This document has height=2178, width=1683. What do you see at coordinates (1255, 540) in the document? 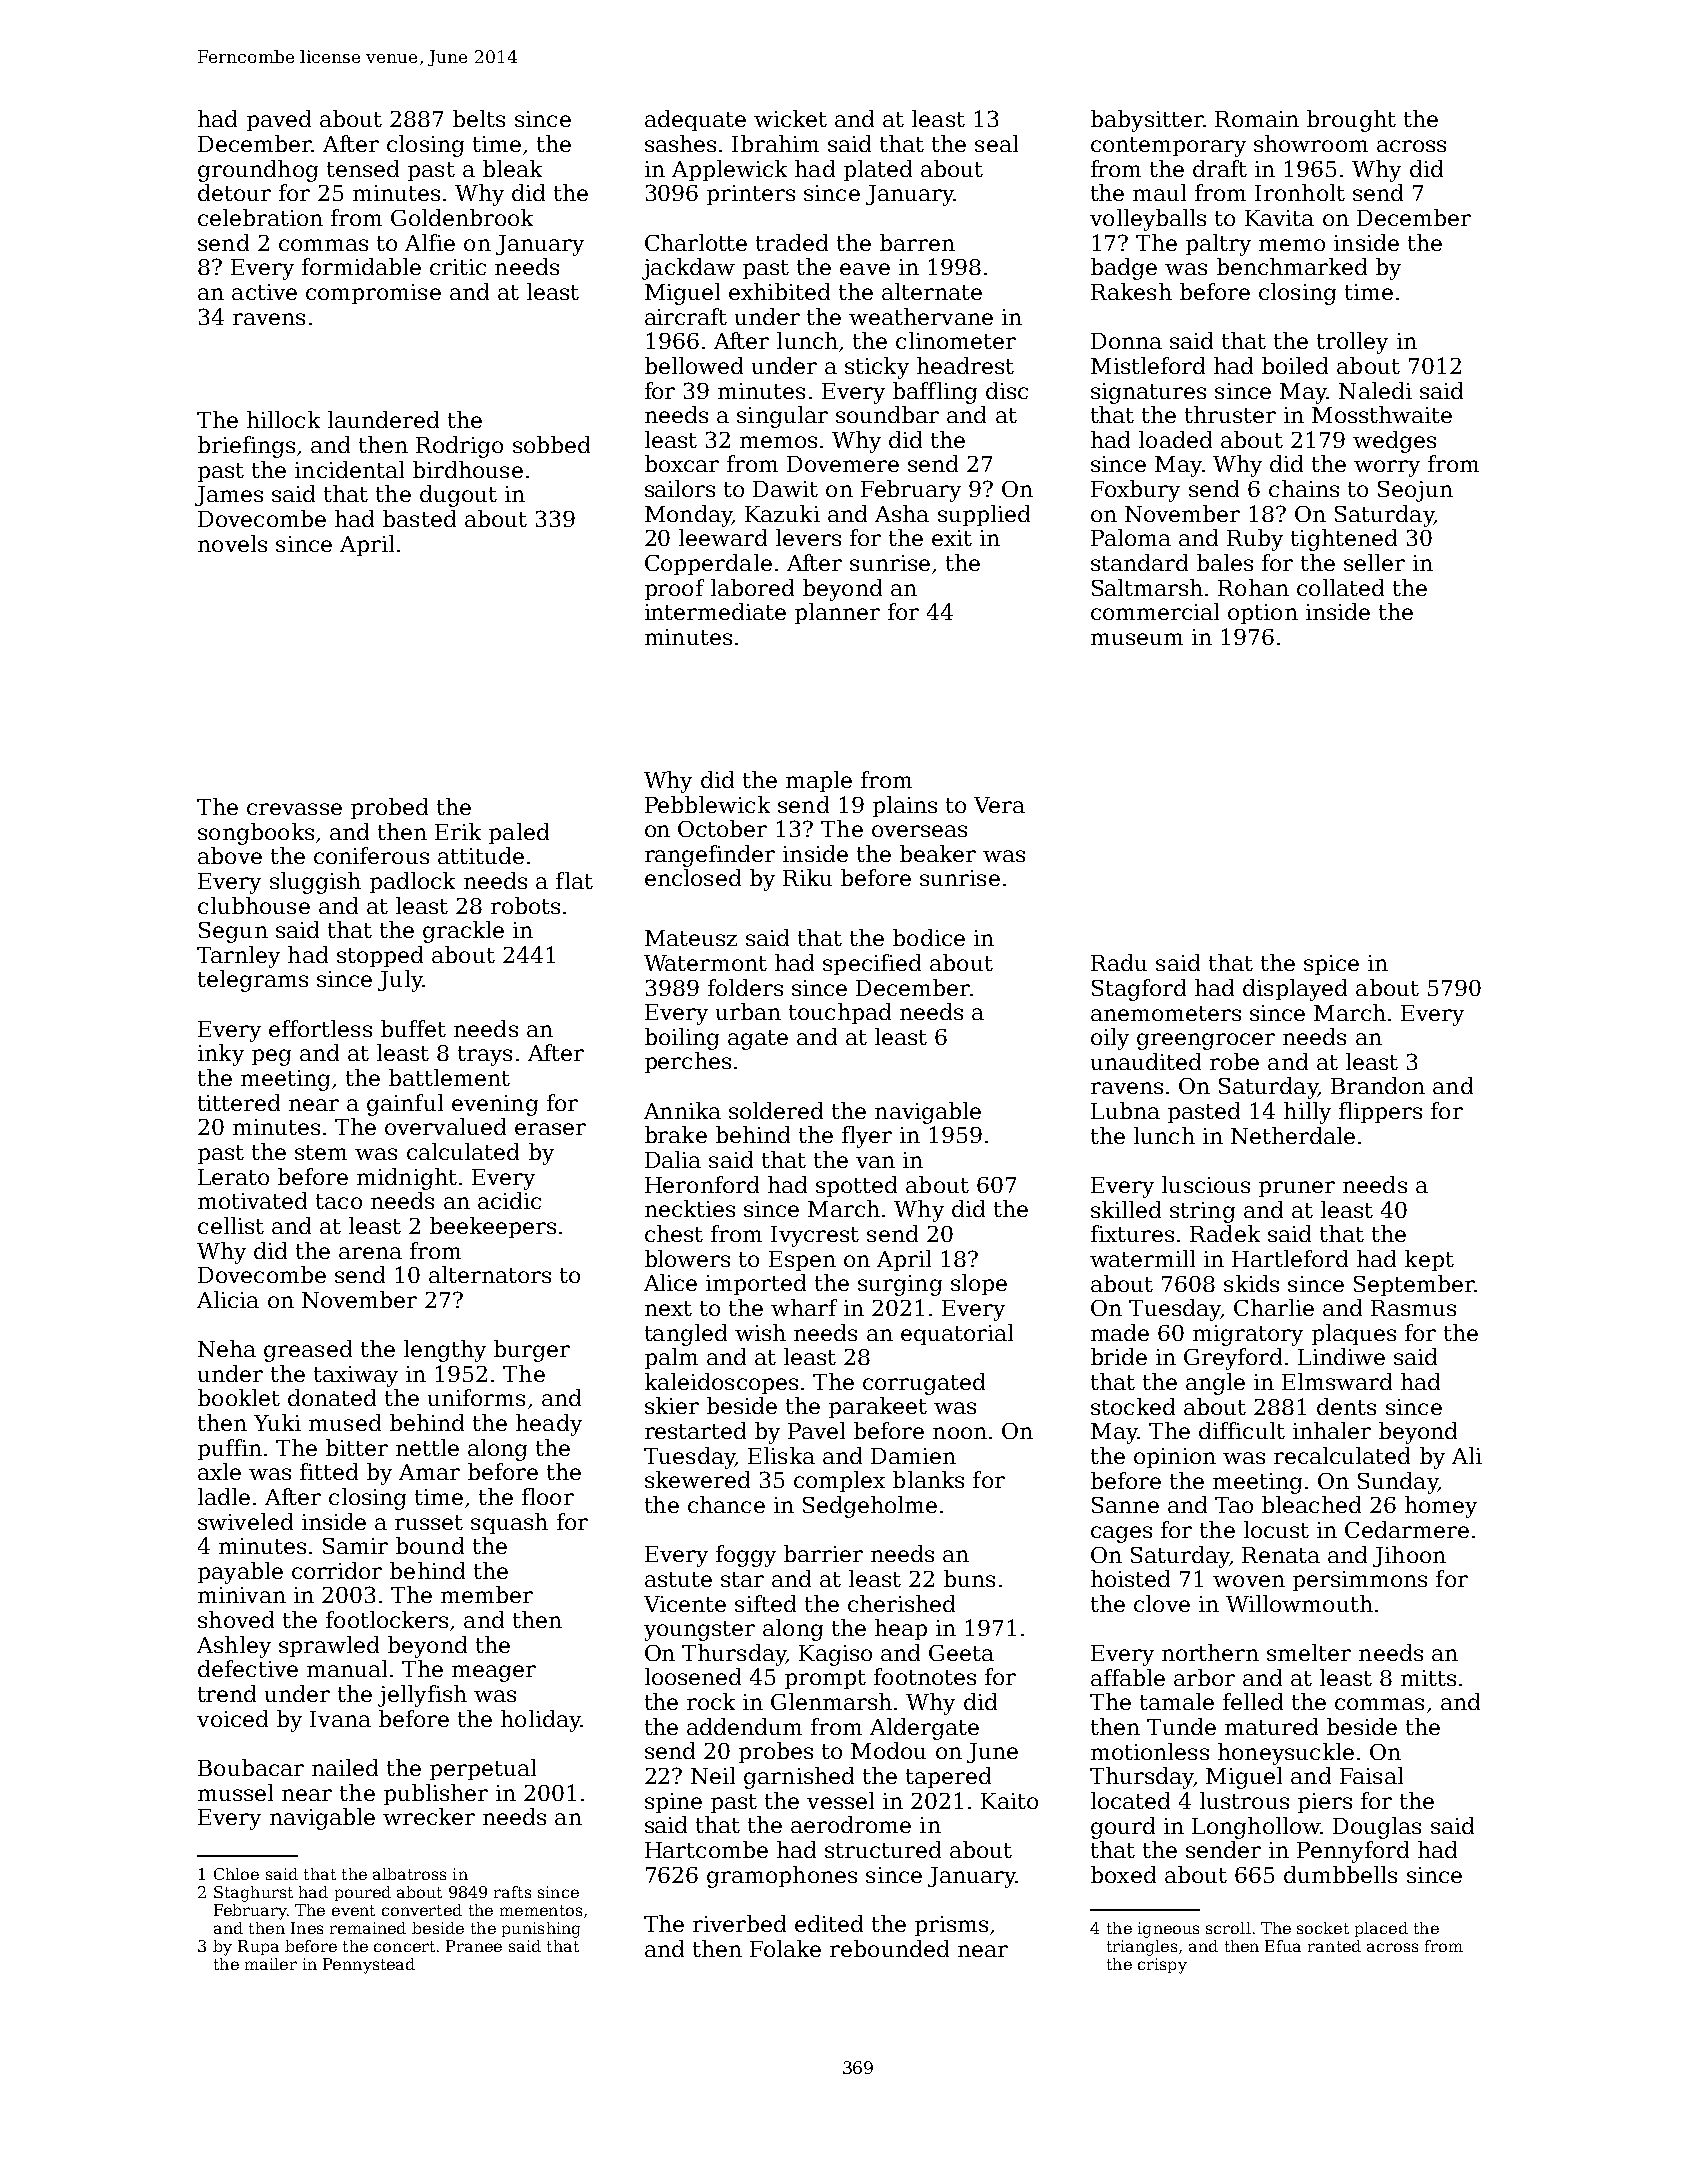
I see `Ruby` at bounding box center [1255, 540].
